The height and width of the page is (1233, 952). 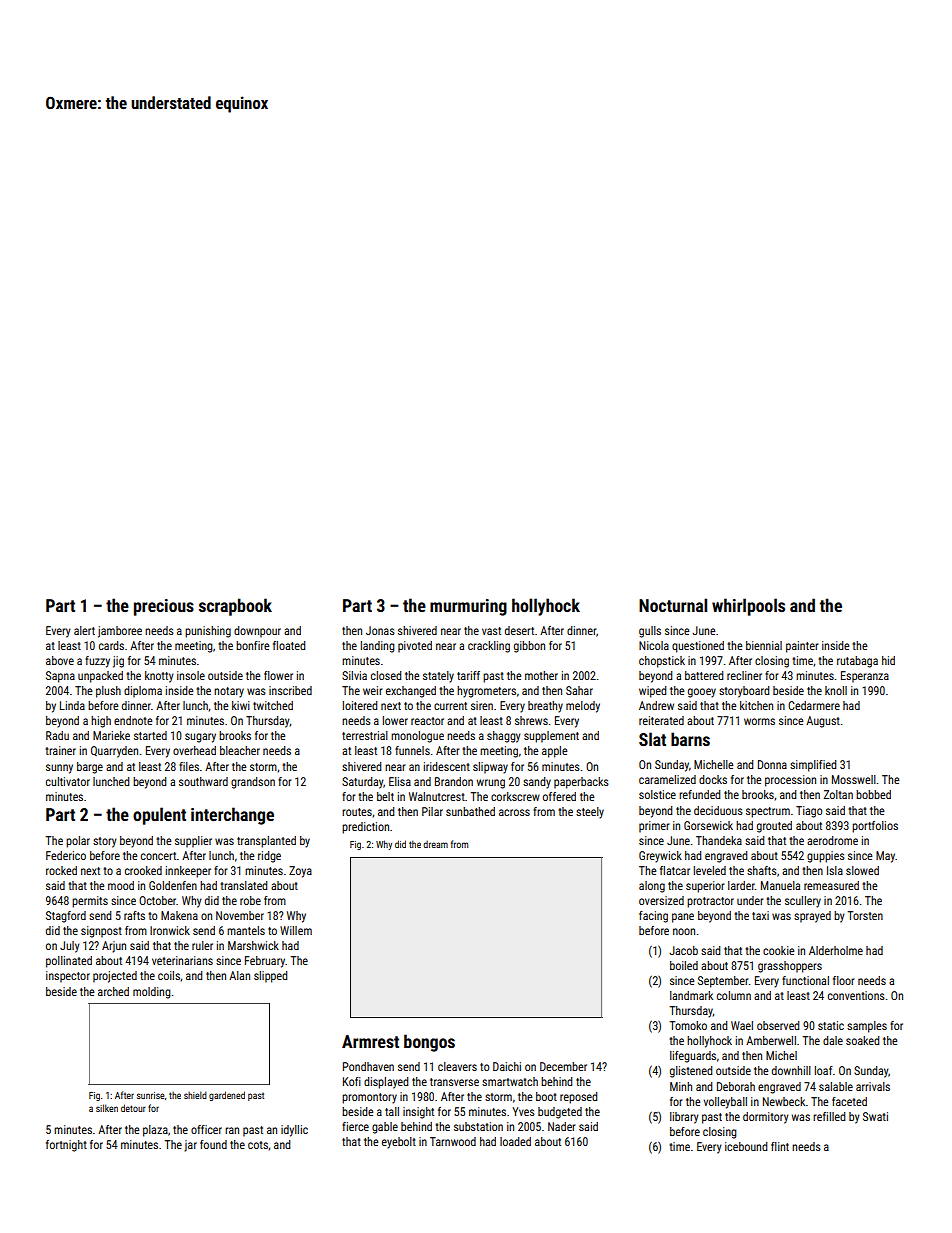 I want to click on plaza, so click(x=155, y=1131).
